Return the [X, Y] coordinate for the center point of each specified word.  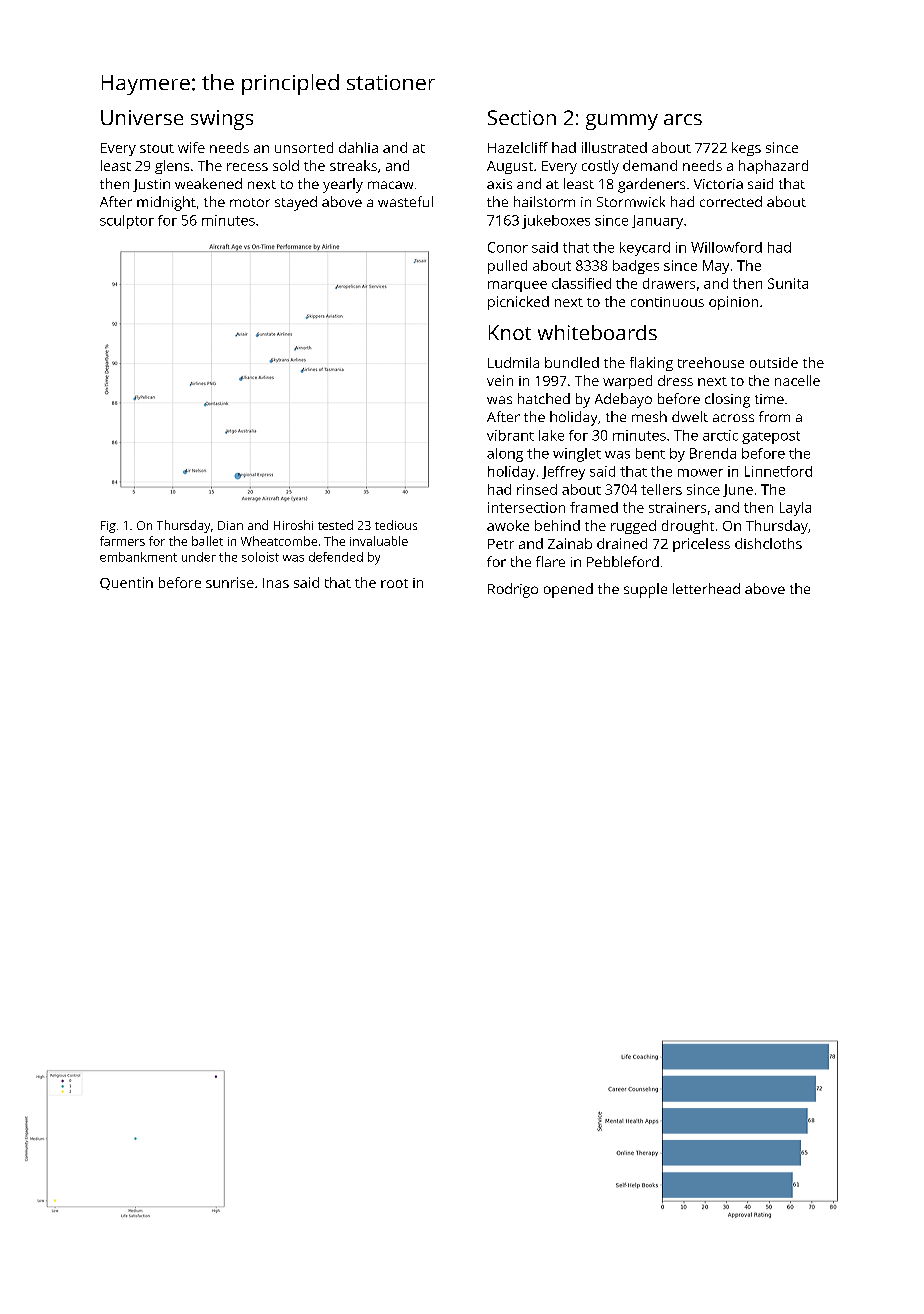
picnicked [518, 303]
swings [222, 120]
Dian [230, 525]
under [199, 557]
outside [774, 362]
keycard [645, 249]
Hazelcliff [518, 147]
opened [568, 590]
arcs [683, 119]
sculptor [127, 222]
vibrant [510, 435]
